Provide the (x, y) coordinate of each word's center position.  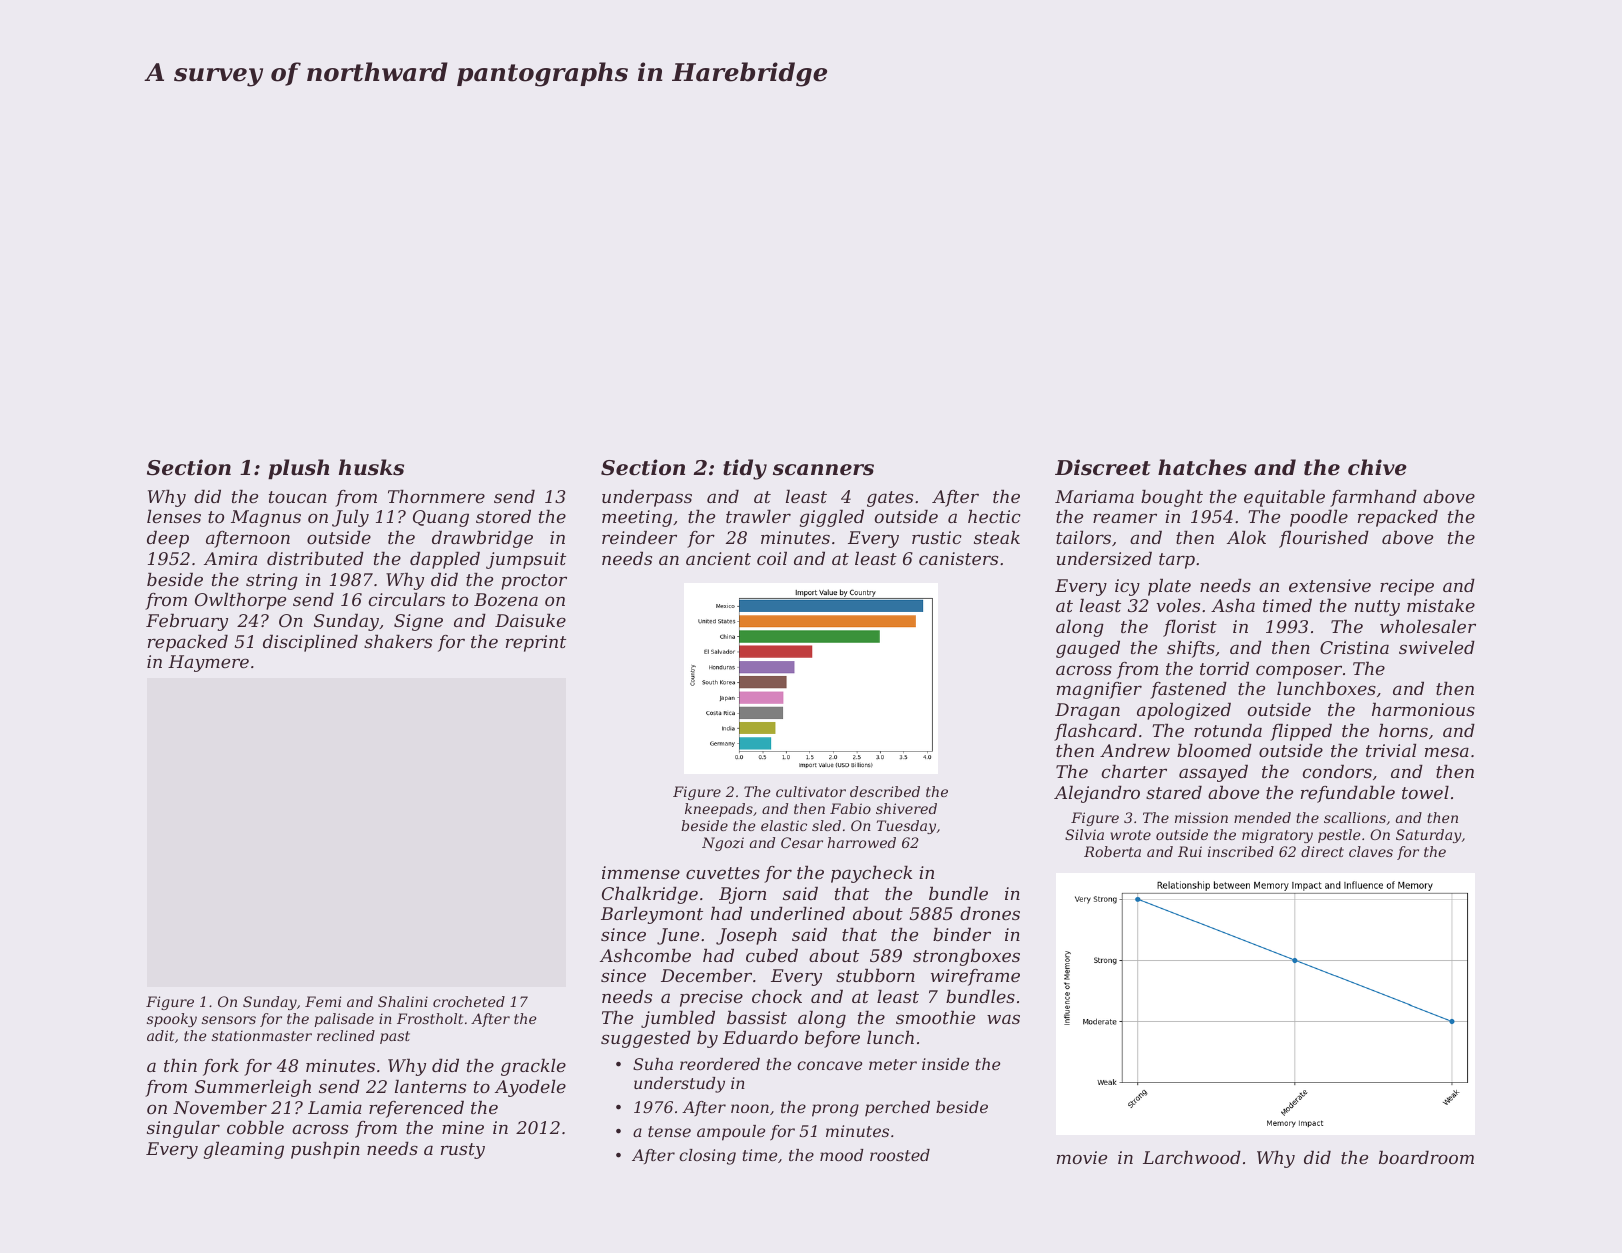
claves (1371, 851)
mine (463, 1127)
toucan (298, 497)
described (885, 791)
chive (1377, 467)
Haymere (208, 663)
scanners (823, 470)
